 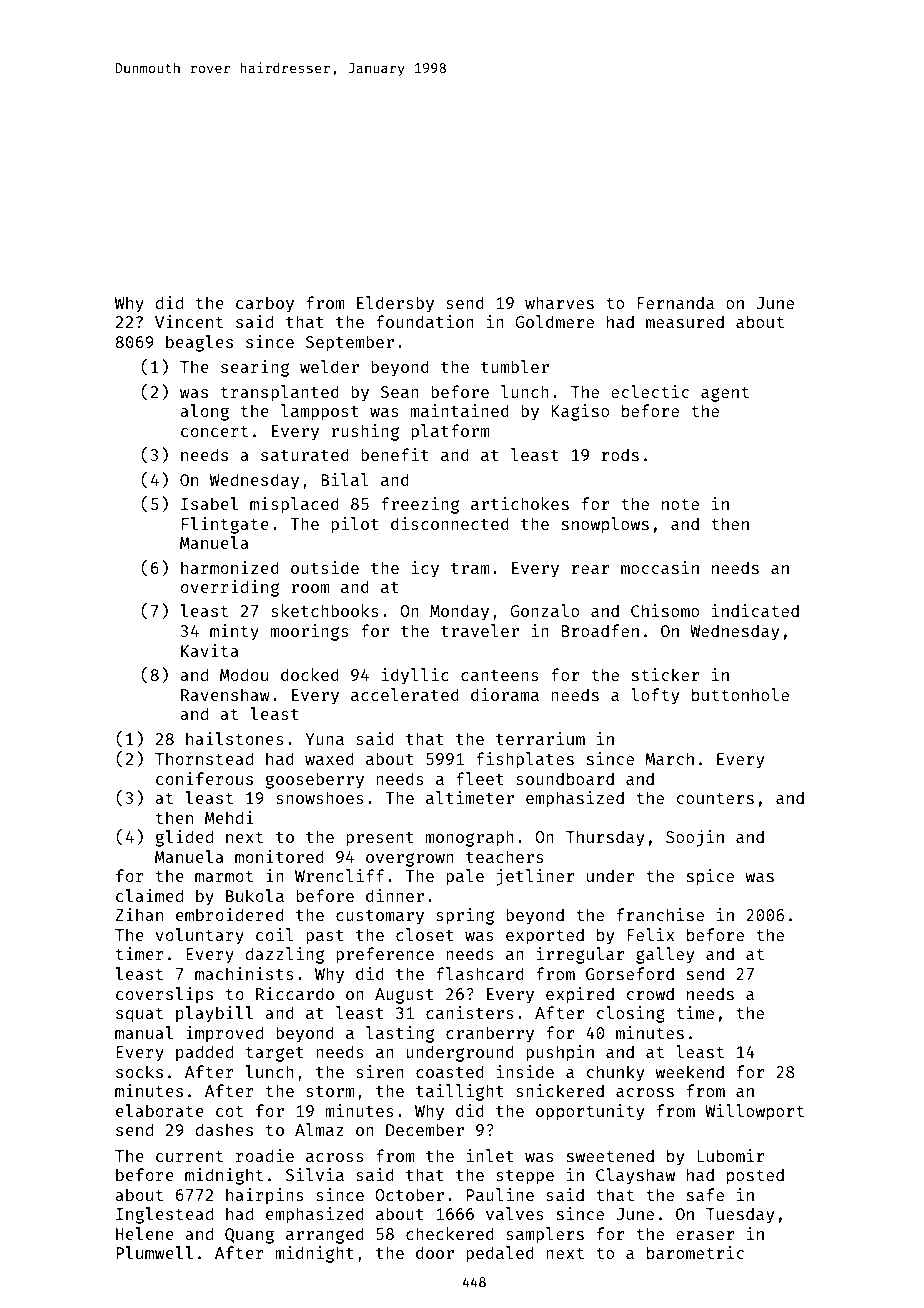 What do you see at coordinates (660, 914) in the screenshot?
I see `franchise` at bounding box center [660, 914].
